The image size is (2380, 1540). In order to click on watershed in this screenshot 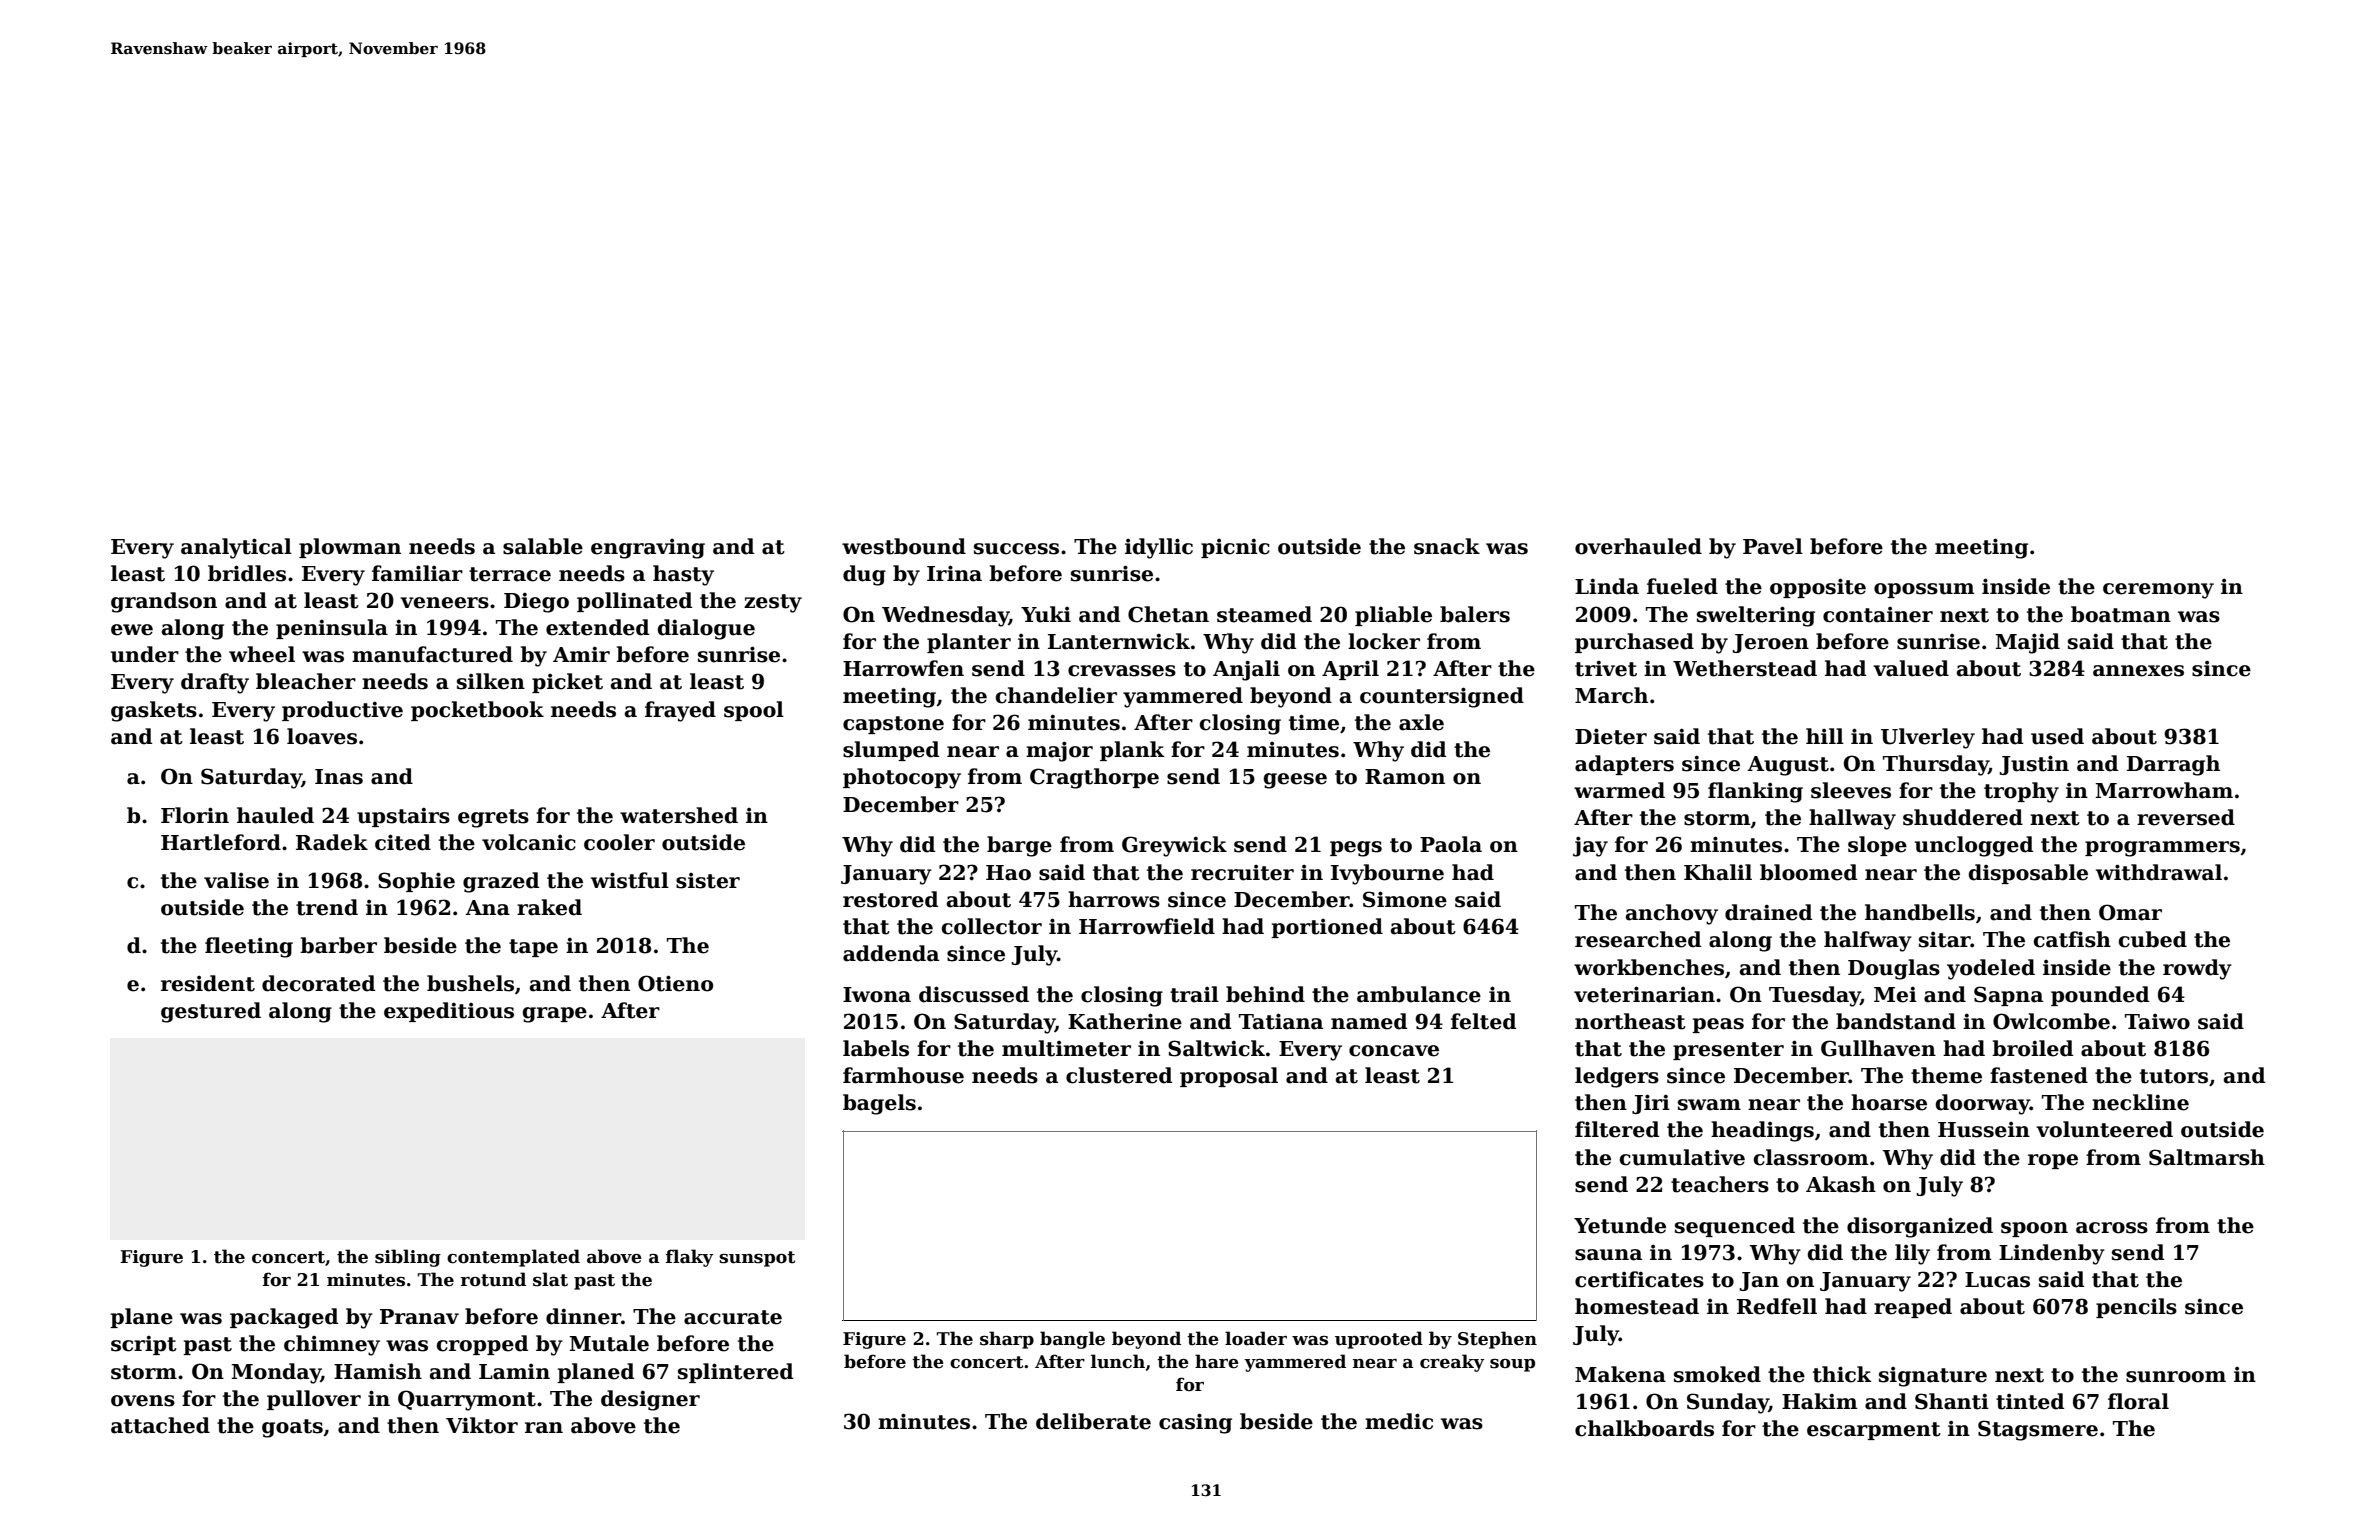, I will do `click(679, 815)`.
